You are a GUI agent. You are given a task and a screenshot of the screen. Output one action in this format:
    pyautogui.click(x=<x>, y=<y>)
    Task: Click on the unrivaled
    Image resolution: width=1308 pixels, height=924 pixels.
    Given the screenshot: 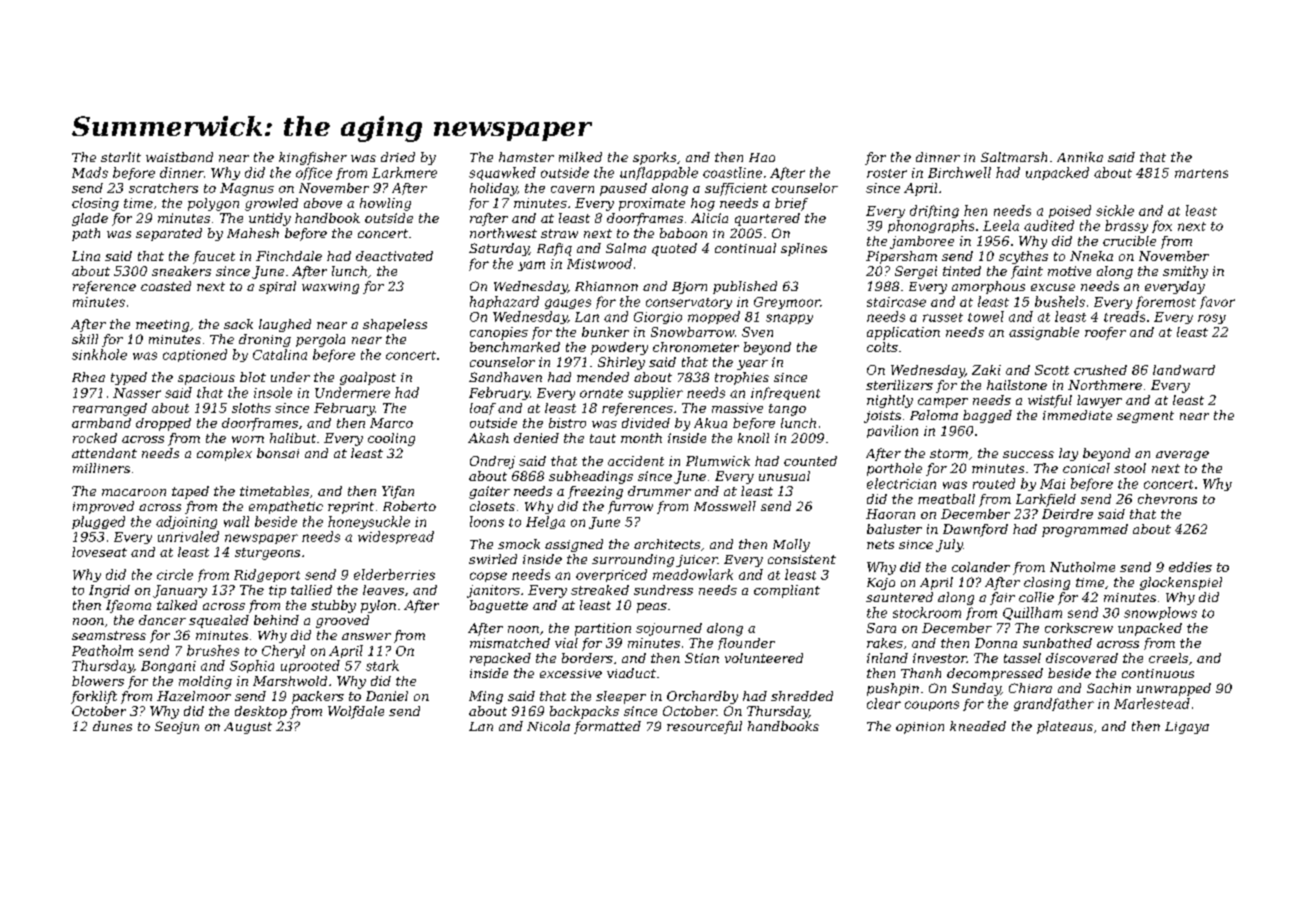 What is the action you would take?
    pyautogui.click(x=188, y=536)
